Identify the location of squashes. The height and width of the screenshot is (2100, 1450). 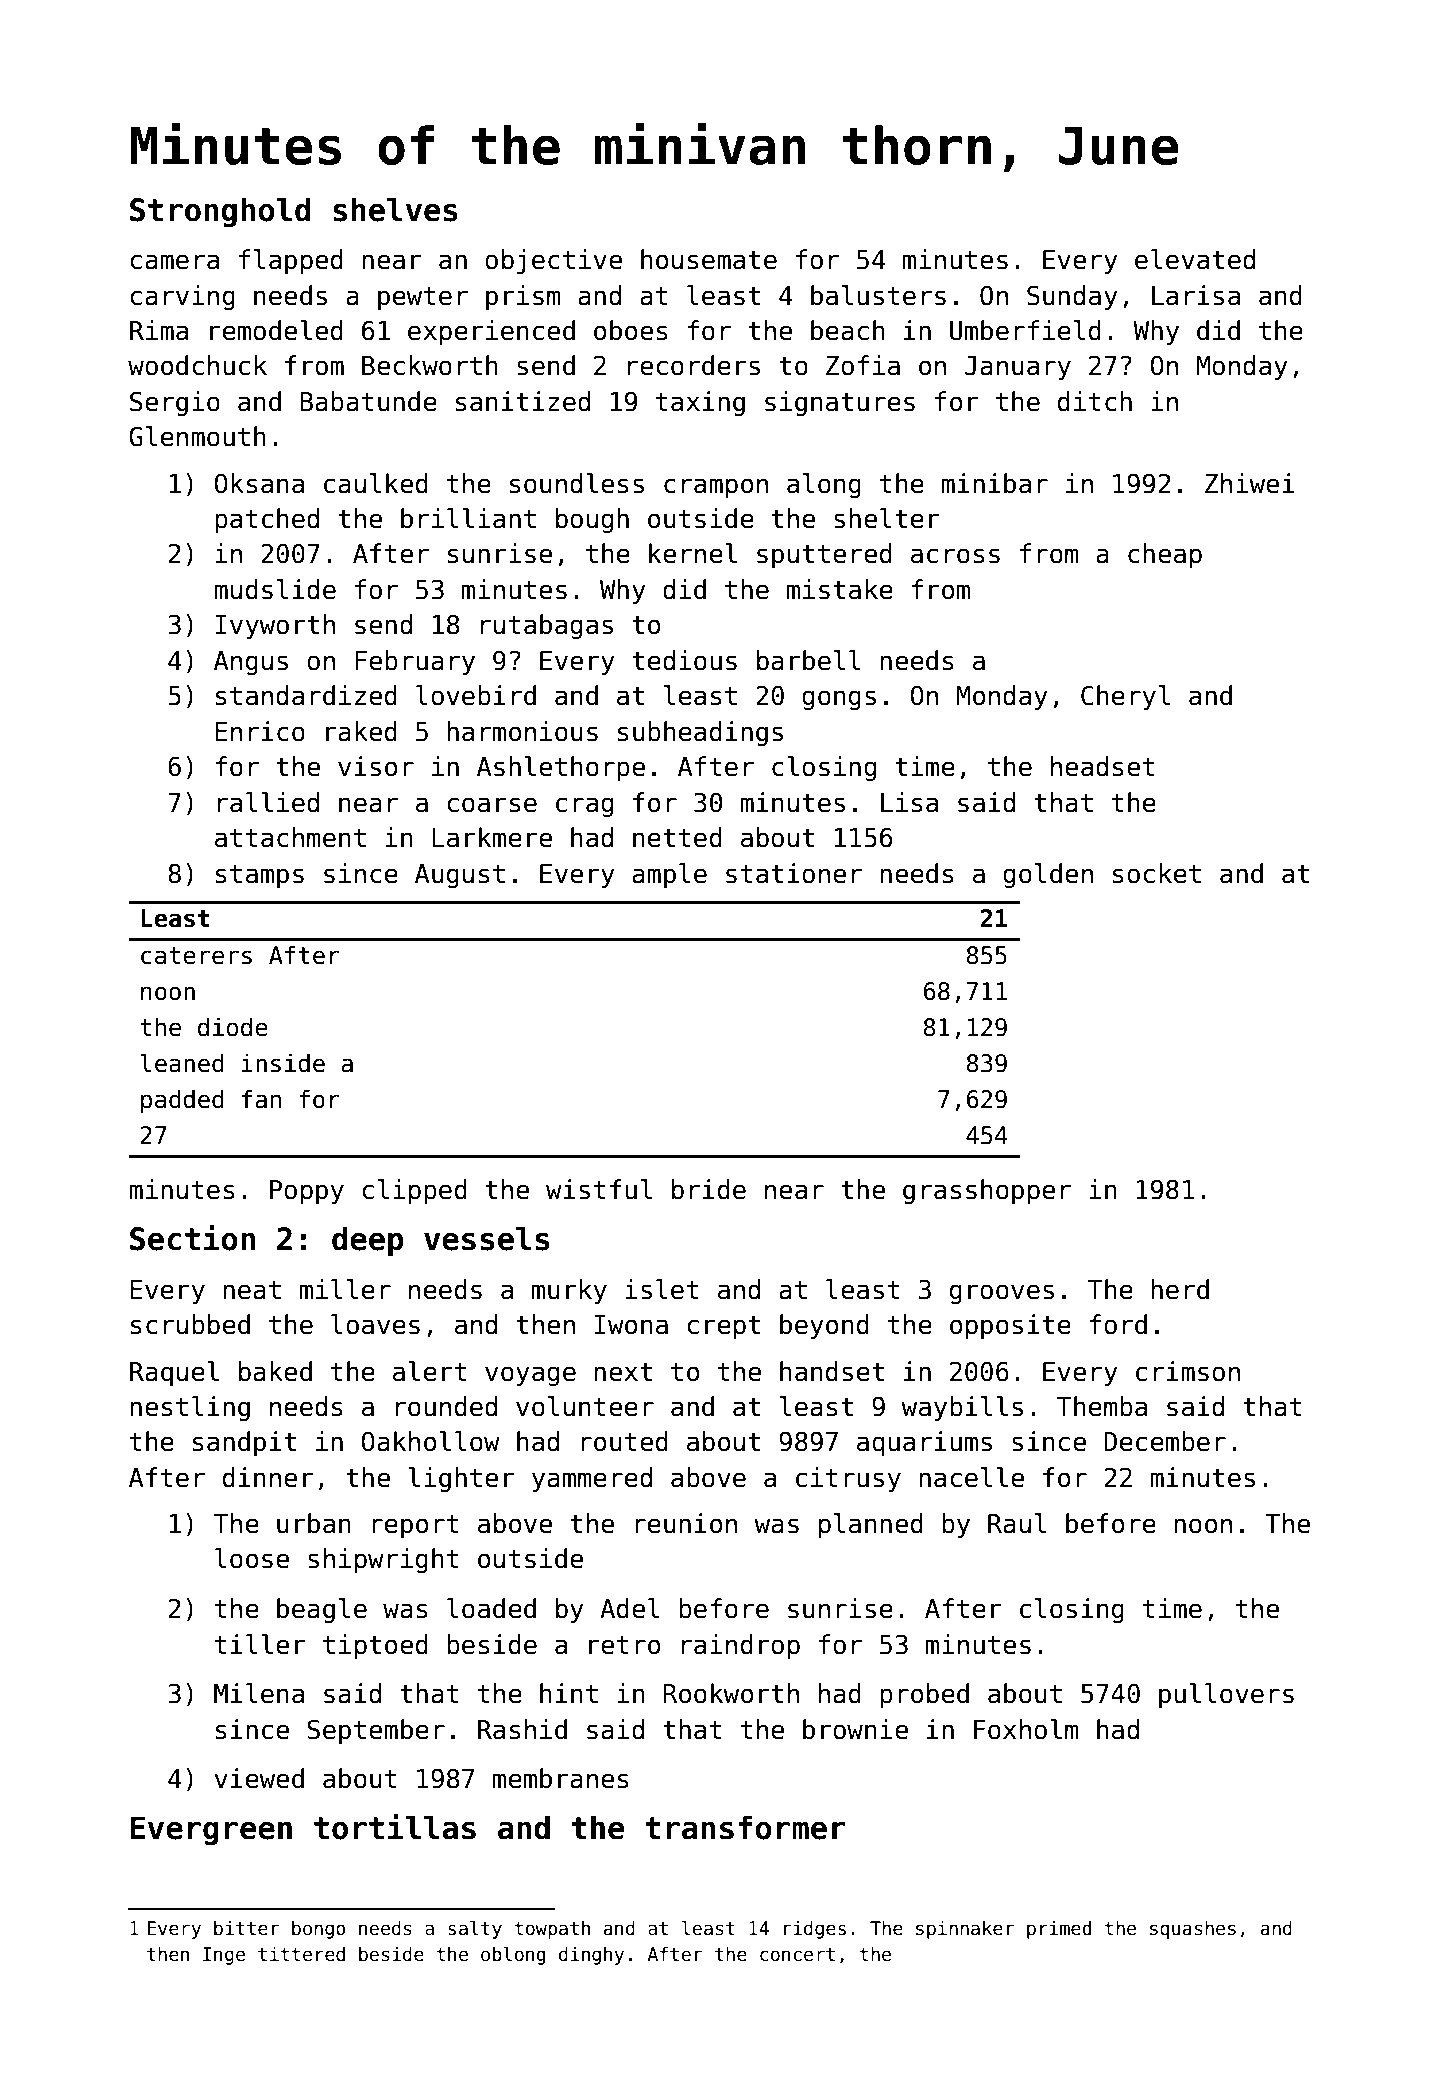
(1193, 1930).
